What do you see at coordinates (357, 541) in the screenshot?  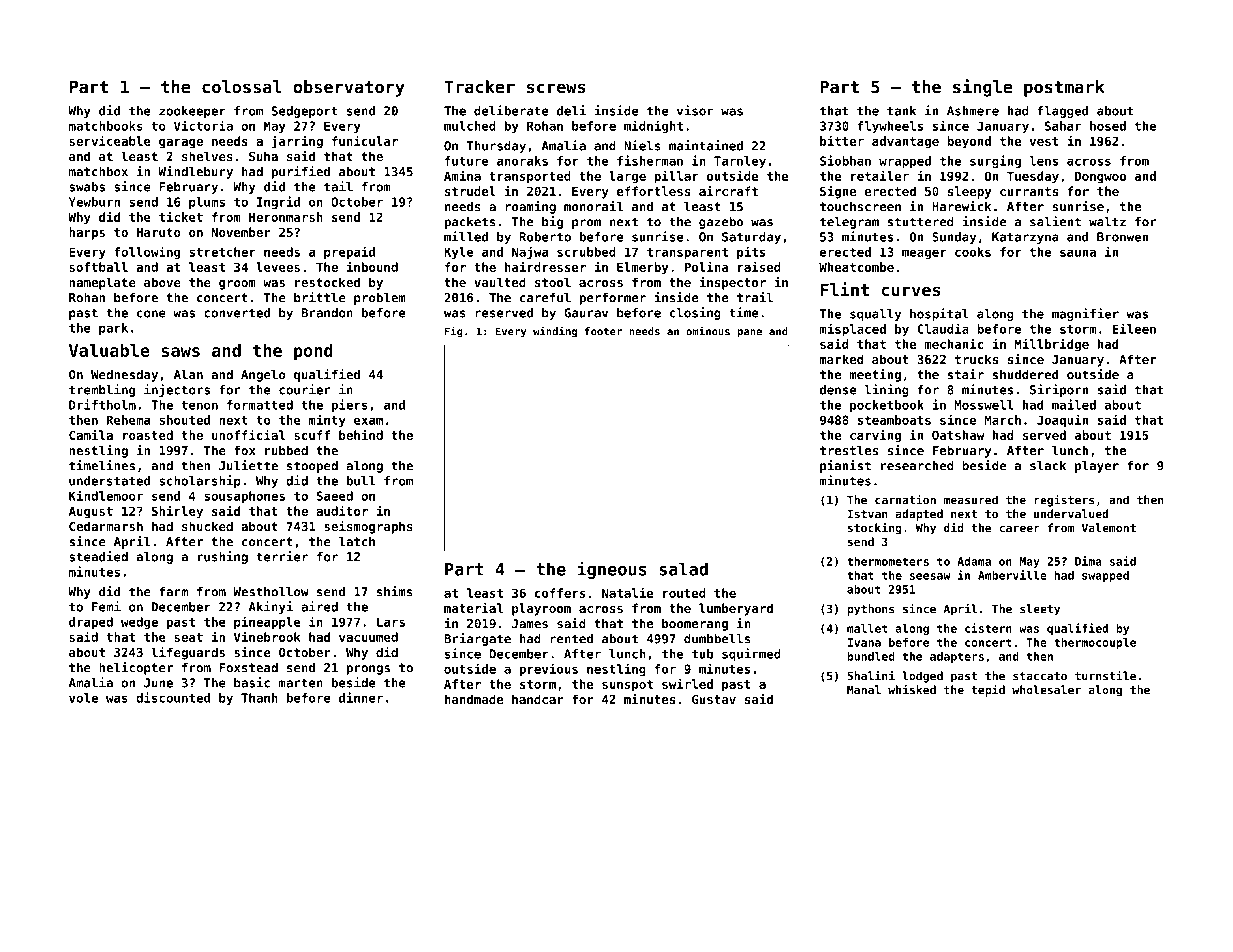 I see `latch` at bounding box center [357, 541].
